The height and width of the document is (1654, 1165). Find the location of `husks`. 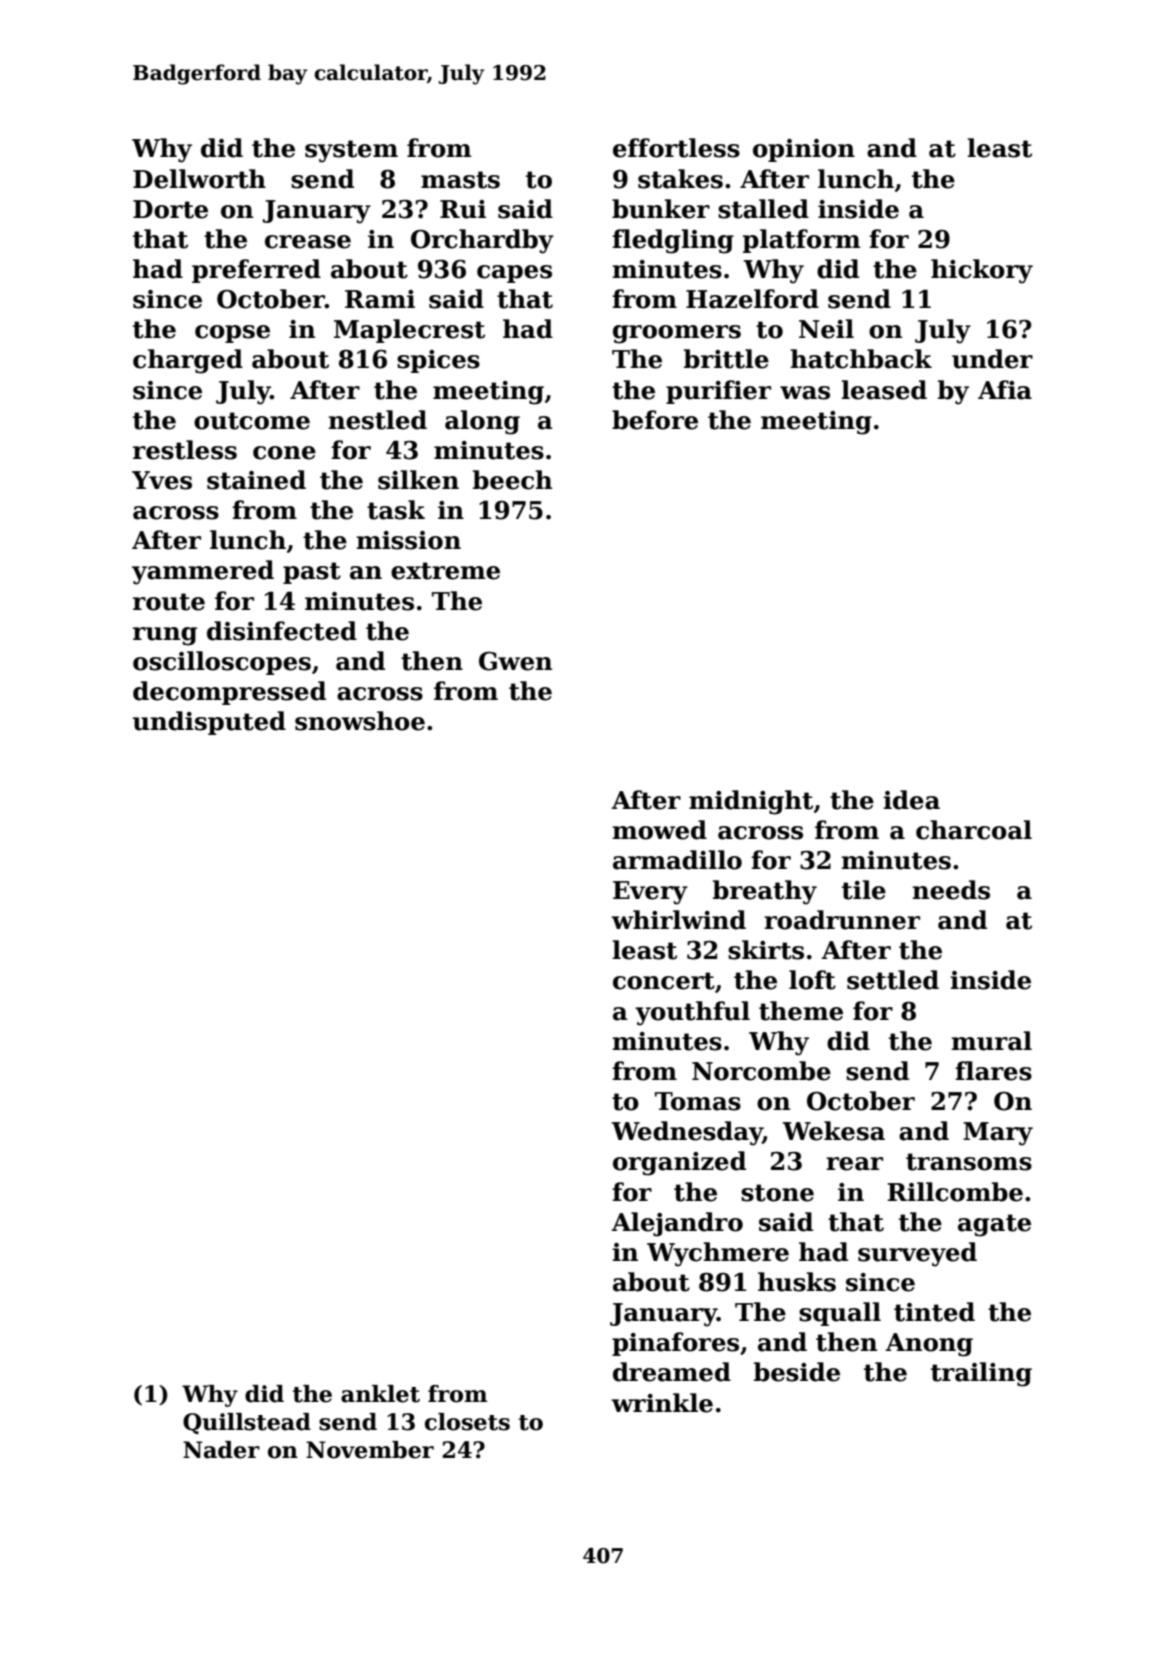

husks is located at coordinates (797, 1282).
